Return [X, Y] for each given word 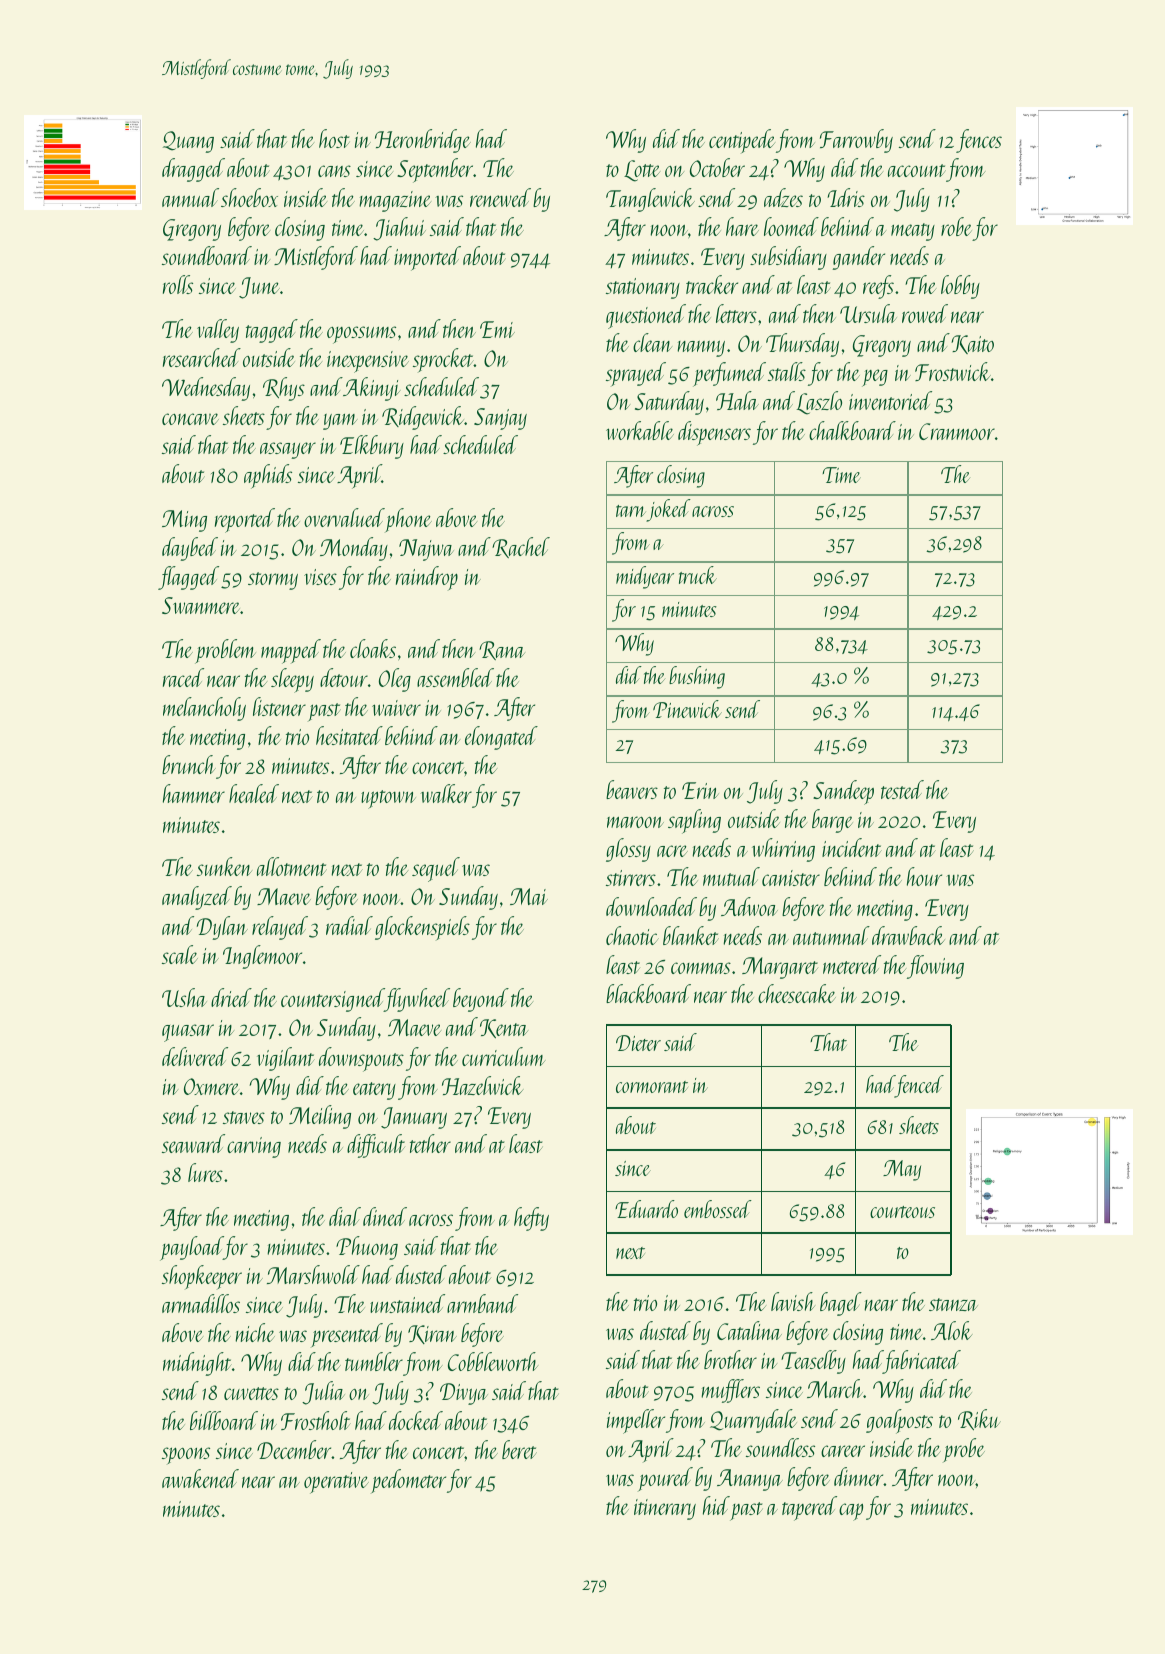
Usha [184, 997]
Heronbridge [423, 141]
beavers [632, 789]
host [334, 138]
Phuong [367, 1248]
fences [979, 141]
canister [791, 878]
